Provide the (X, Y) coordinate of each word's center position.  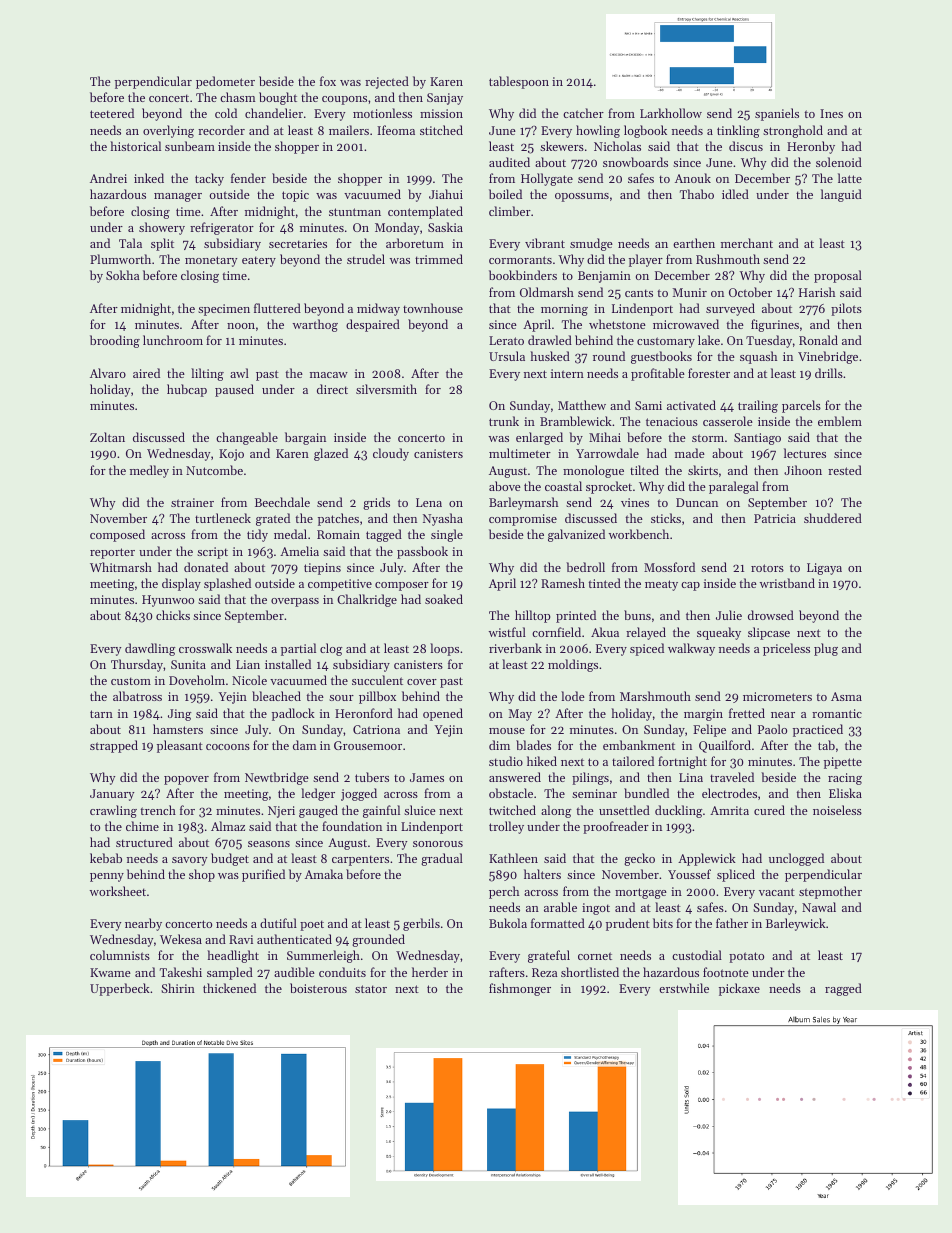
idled (735, 194)
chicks (173, 615)
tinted (604, 583)
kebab (106, 858)
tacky (209, 179)
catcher (583, 113)
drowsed (771, 615)
